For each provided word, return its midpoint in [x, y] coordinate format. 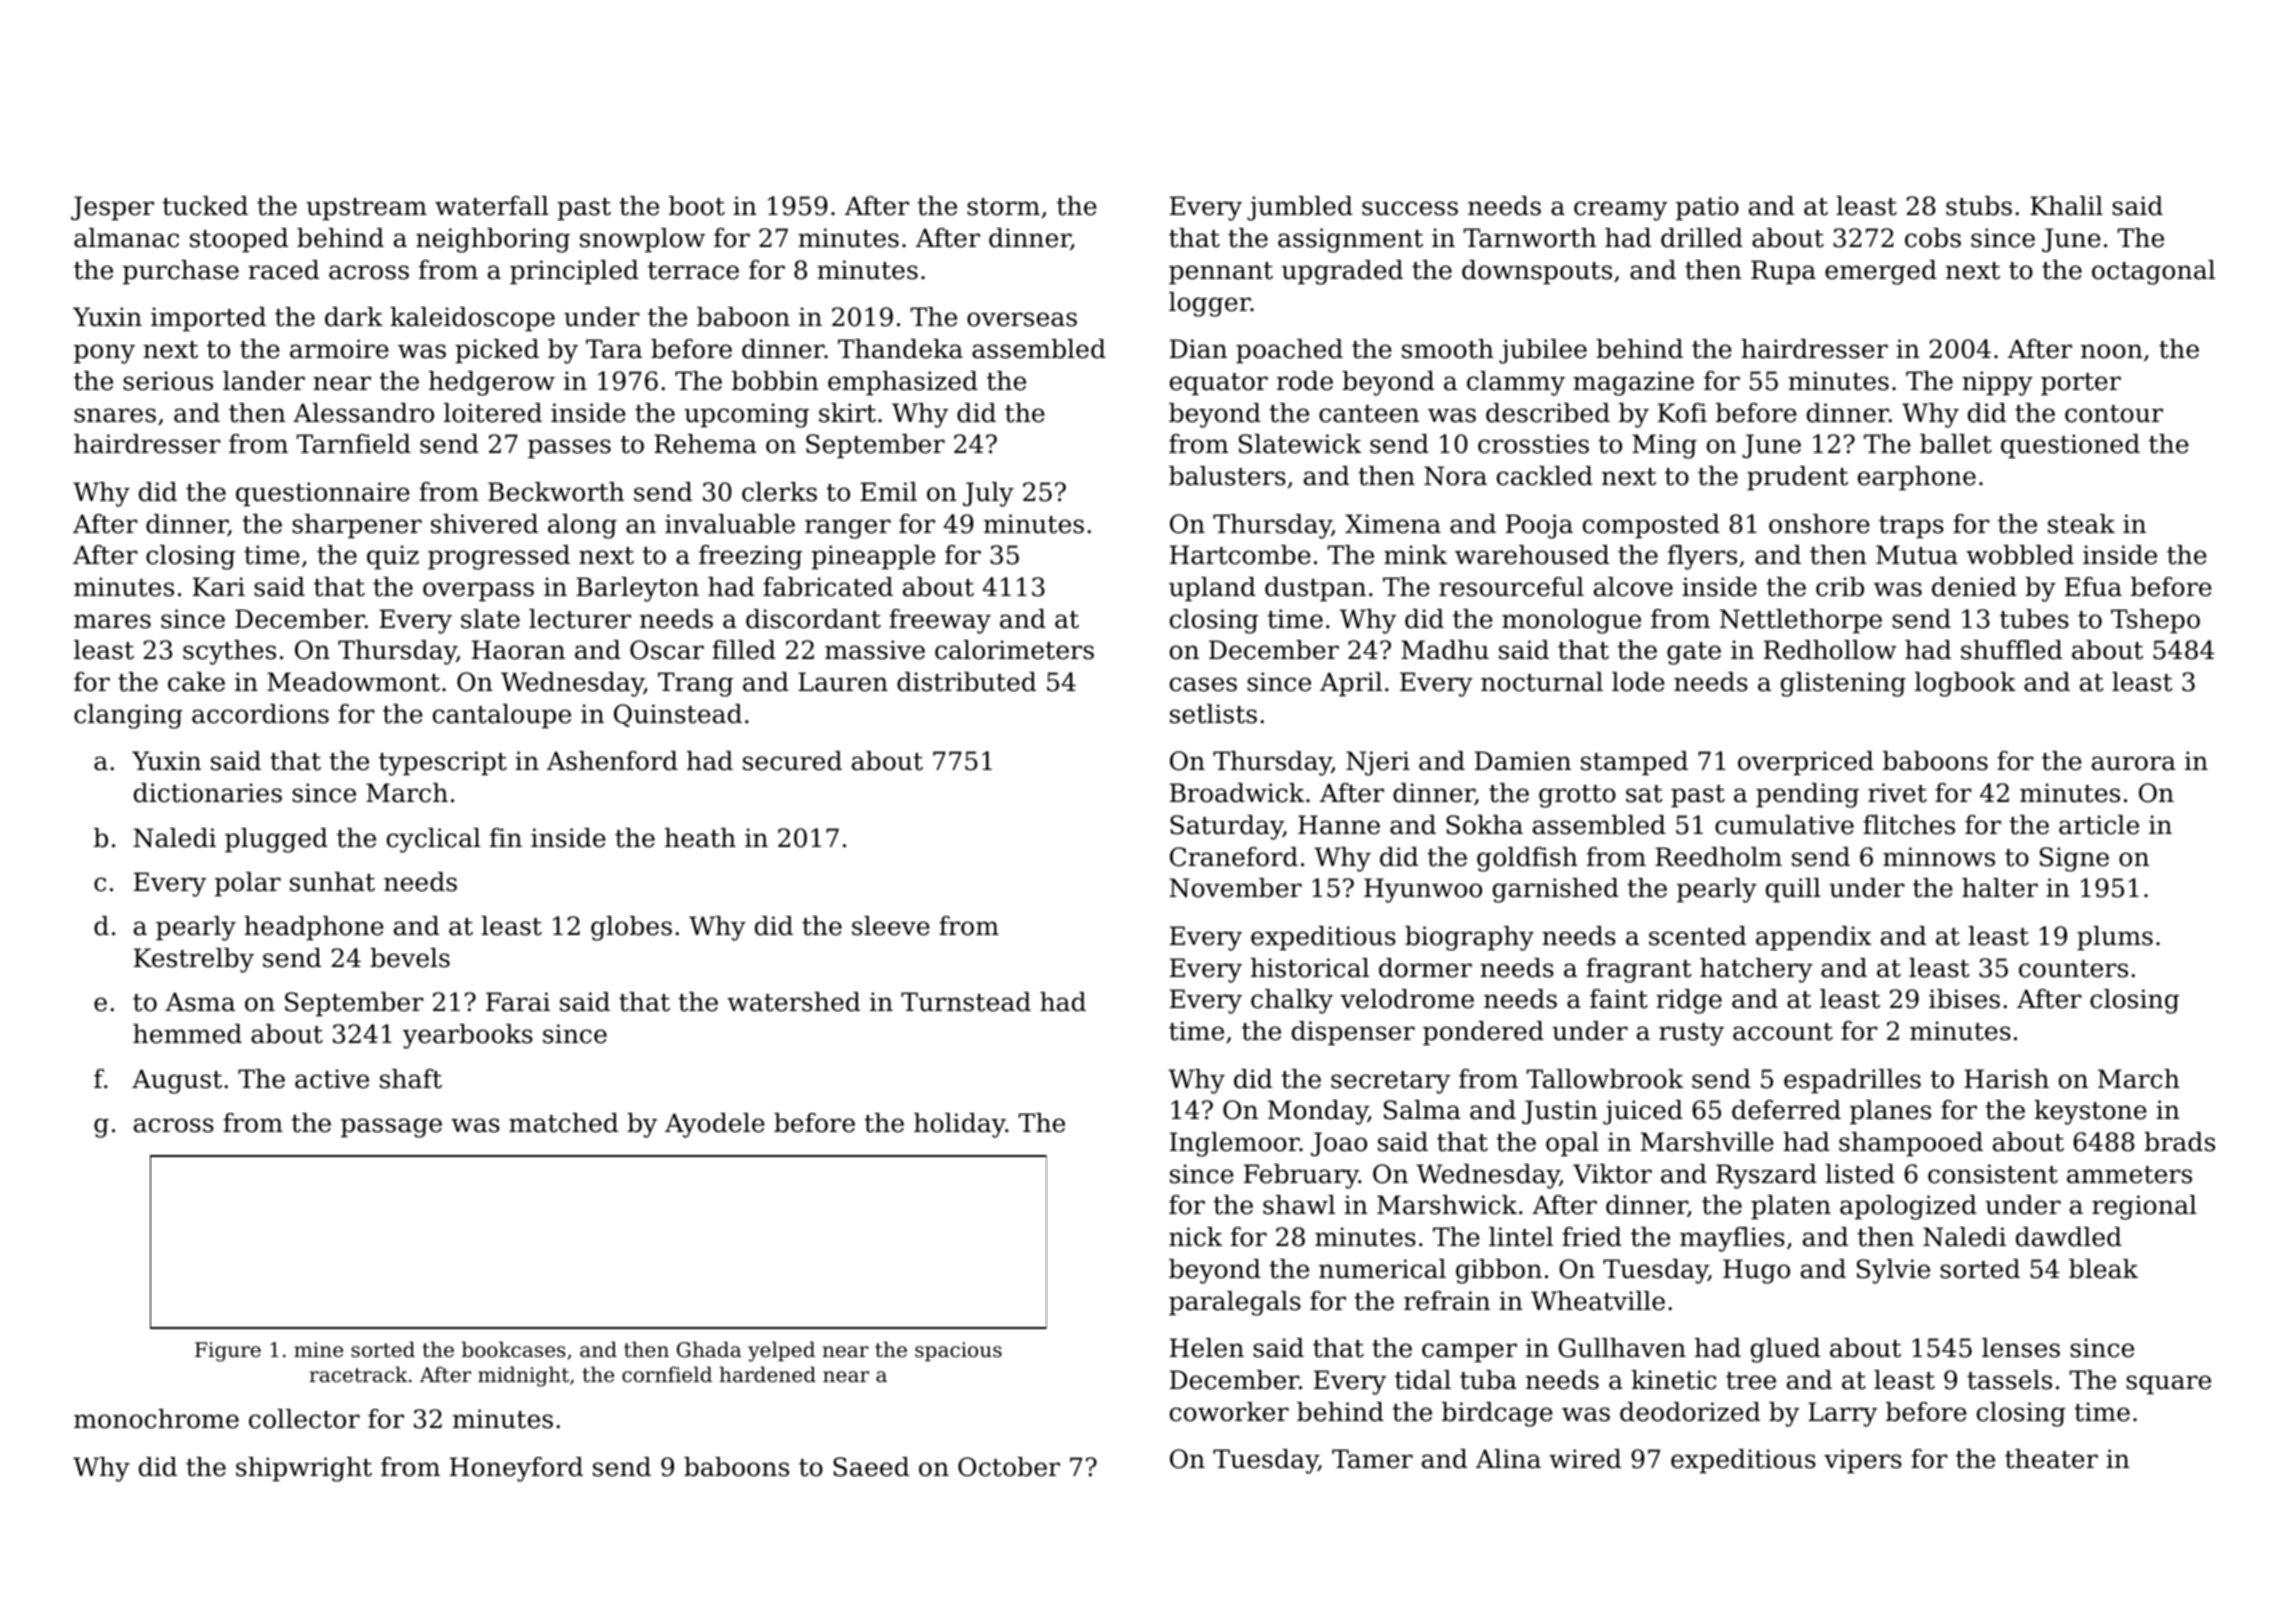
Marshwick [1447, 1205]
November [1235, 888]
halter [2000, 888]
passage [391, 1128]
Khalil [2066, 206]
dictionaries [208, 793]
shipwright [304, 1469]
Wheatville [1598, 1301]
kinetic [1674, 1380]
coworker [1229, 1412]
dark [354, 317]
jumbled [1300, 208]
